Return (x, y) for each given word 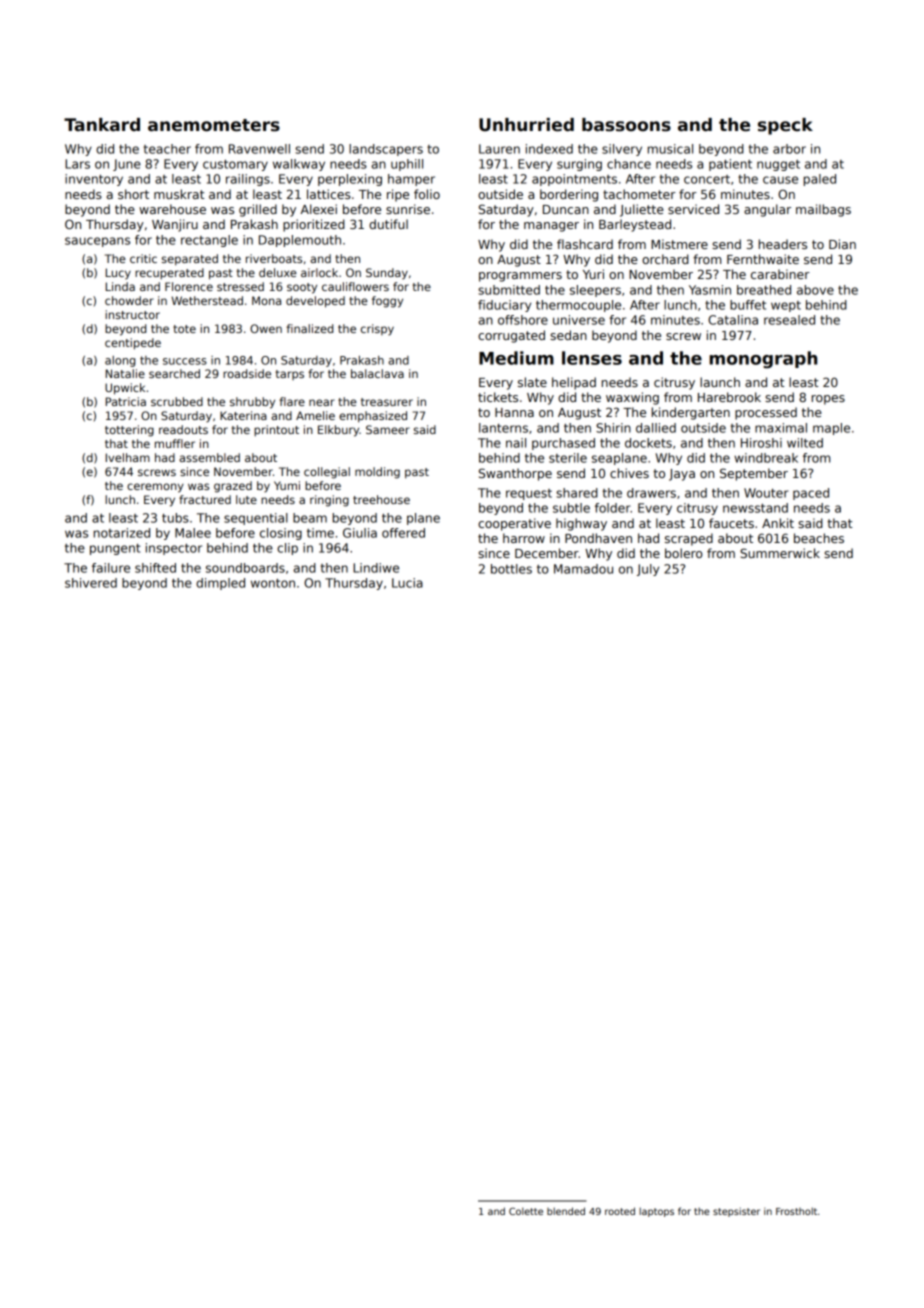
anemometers (214, 125)
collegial (327, 473)
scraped (689, 539)
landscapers (386, 150)
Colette (526, 1211)
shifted (155, 568)
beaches (819, 538)
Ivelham (128, 457)
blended (566, 1211)
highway (581, 524)
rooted (620, 1211)
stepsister (736, 1212)
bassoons (626, 125)
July (648, 570)
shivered (91, 583)
